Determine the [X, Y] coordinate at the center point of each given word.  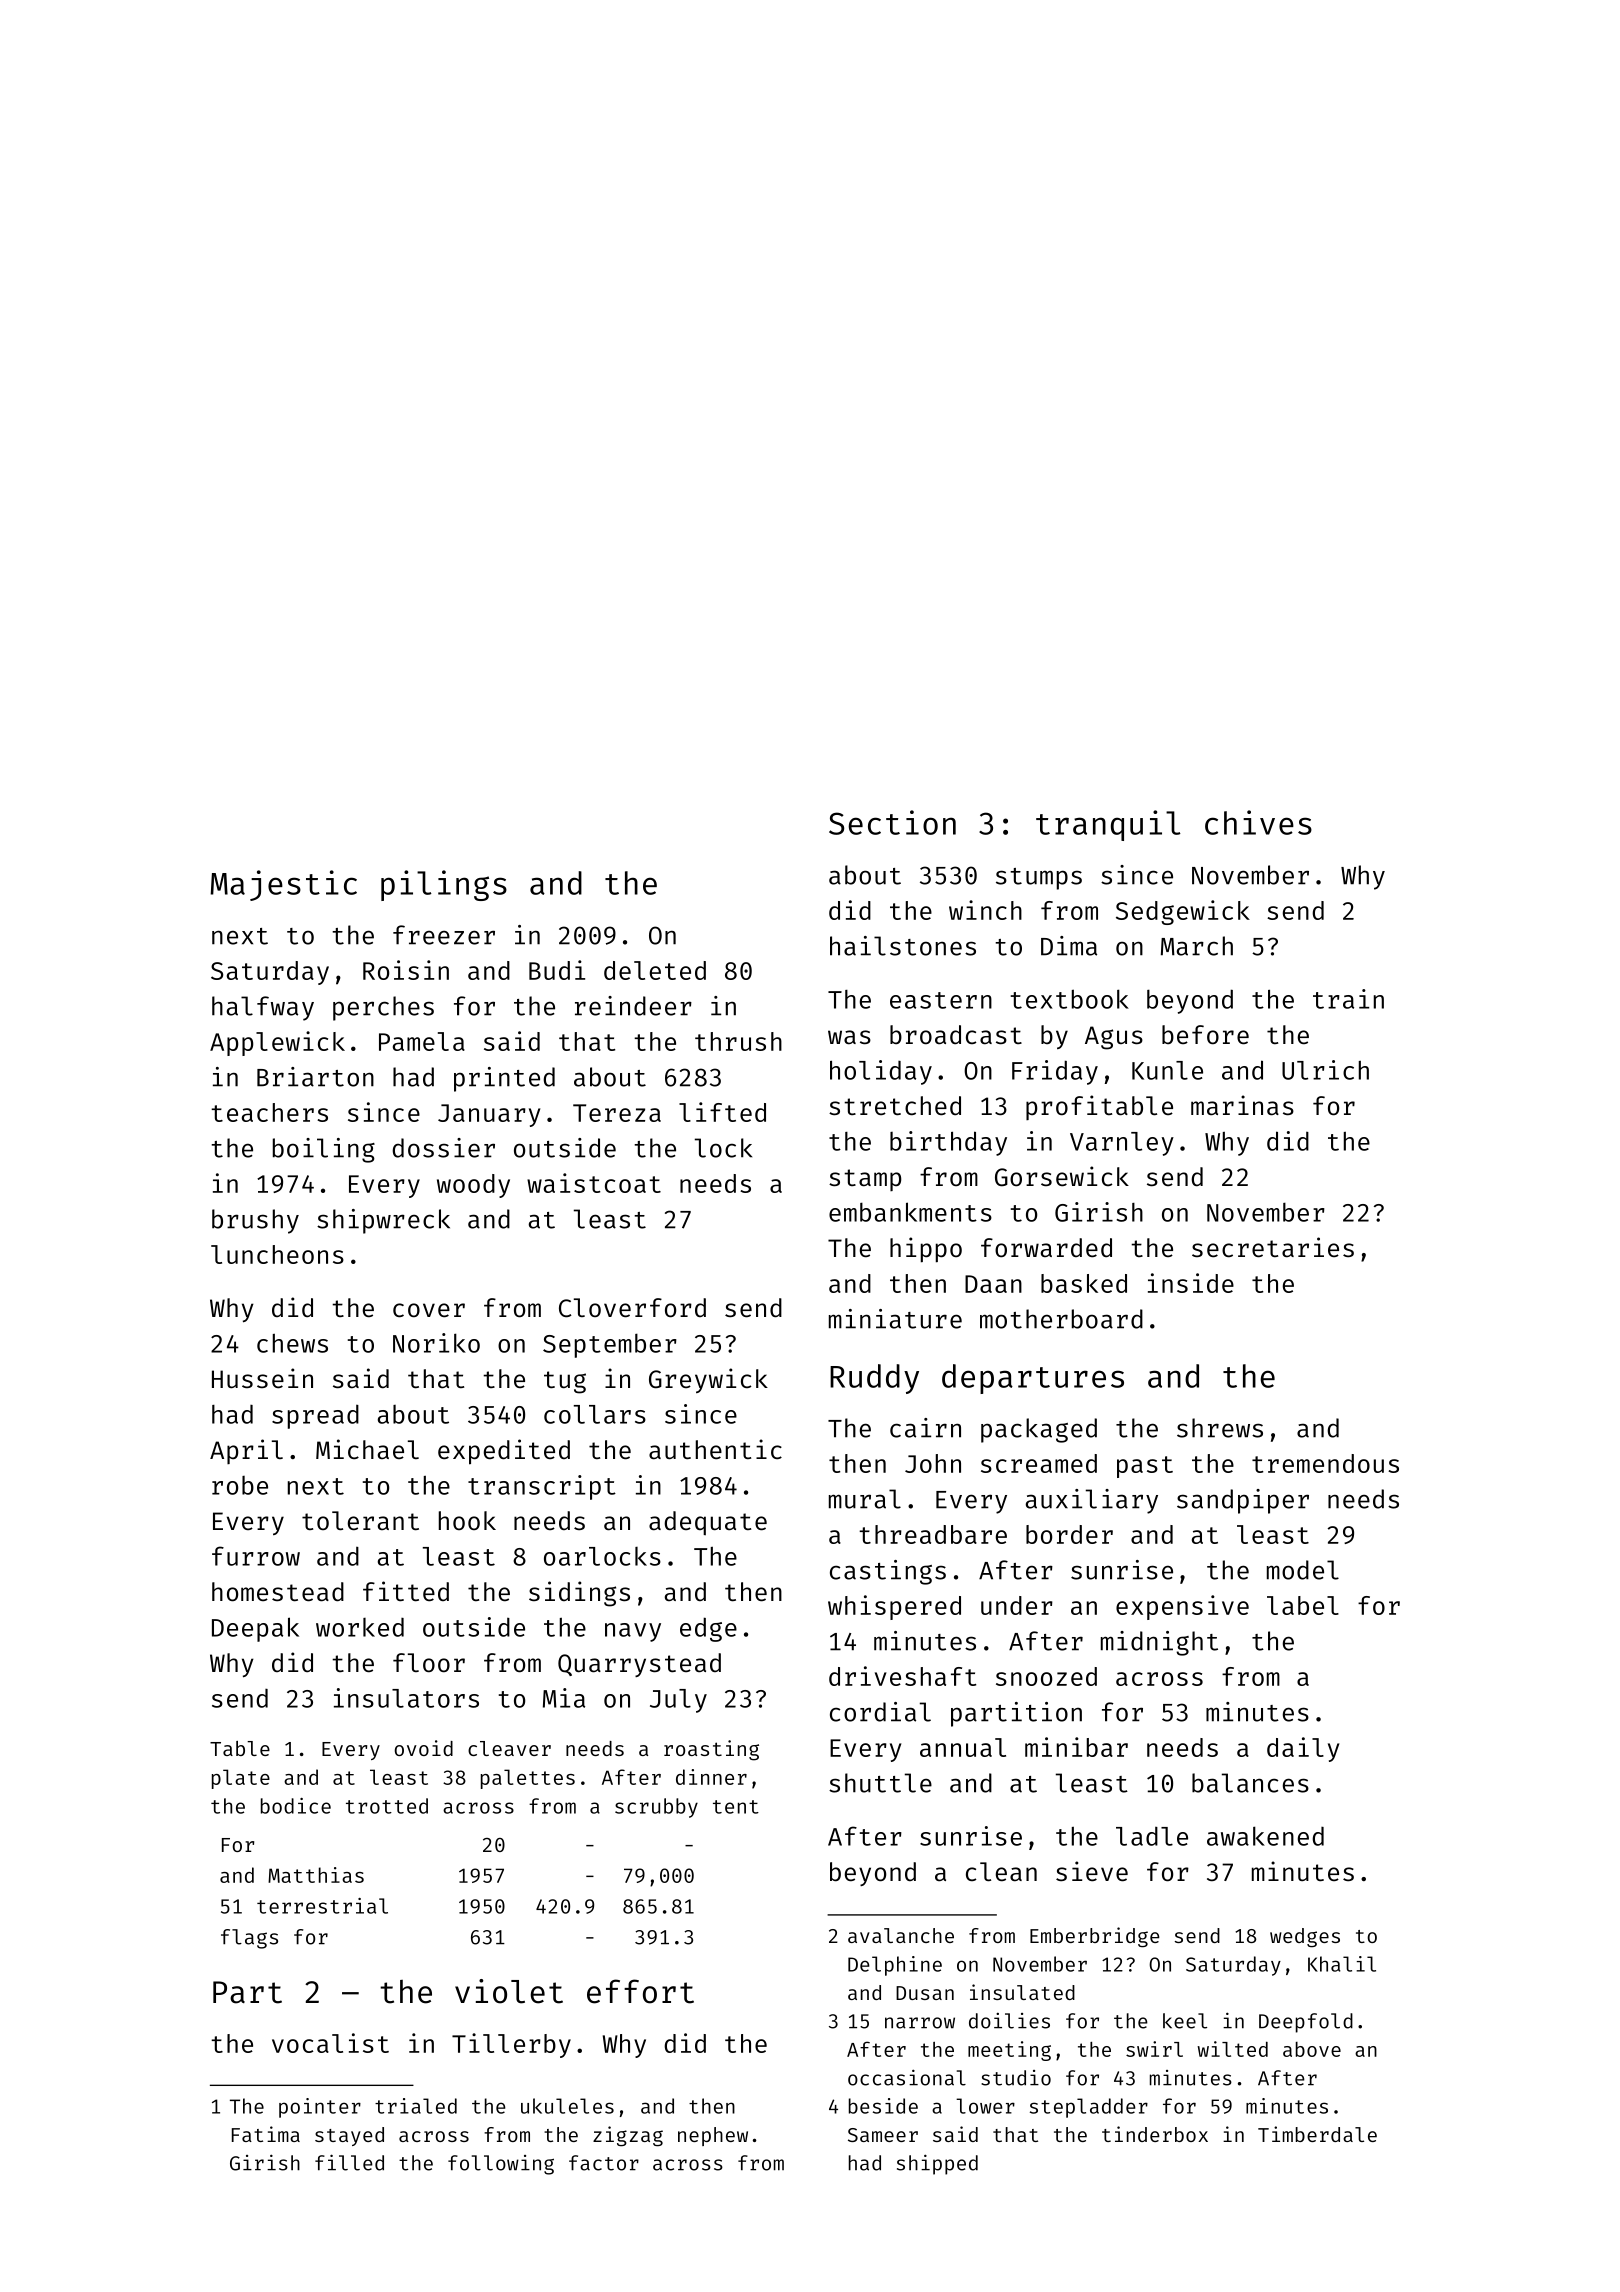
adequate [708, 1523]
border [1069, 1534]
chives [1258, 822]
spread [315, 1417]
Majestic [283, 885]
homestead [278, 1592]
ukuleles [567, 2106]
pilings [444, 885]
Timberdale [1317, 2134]
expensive [1182, 1607]
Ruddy [874, 1379]
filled [349, 2162]
